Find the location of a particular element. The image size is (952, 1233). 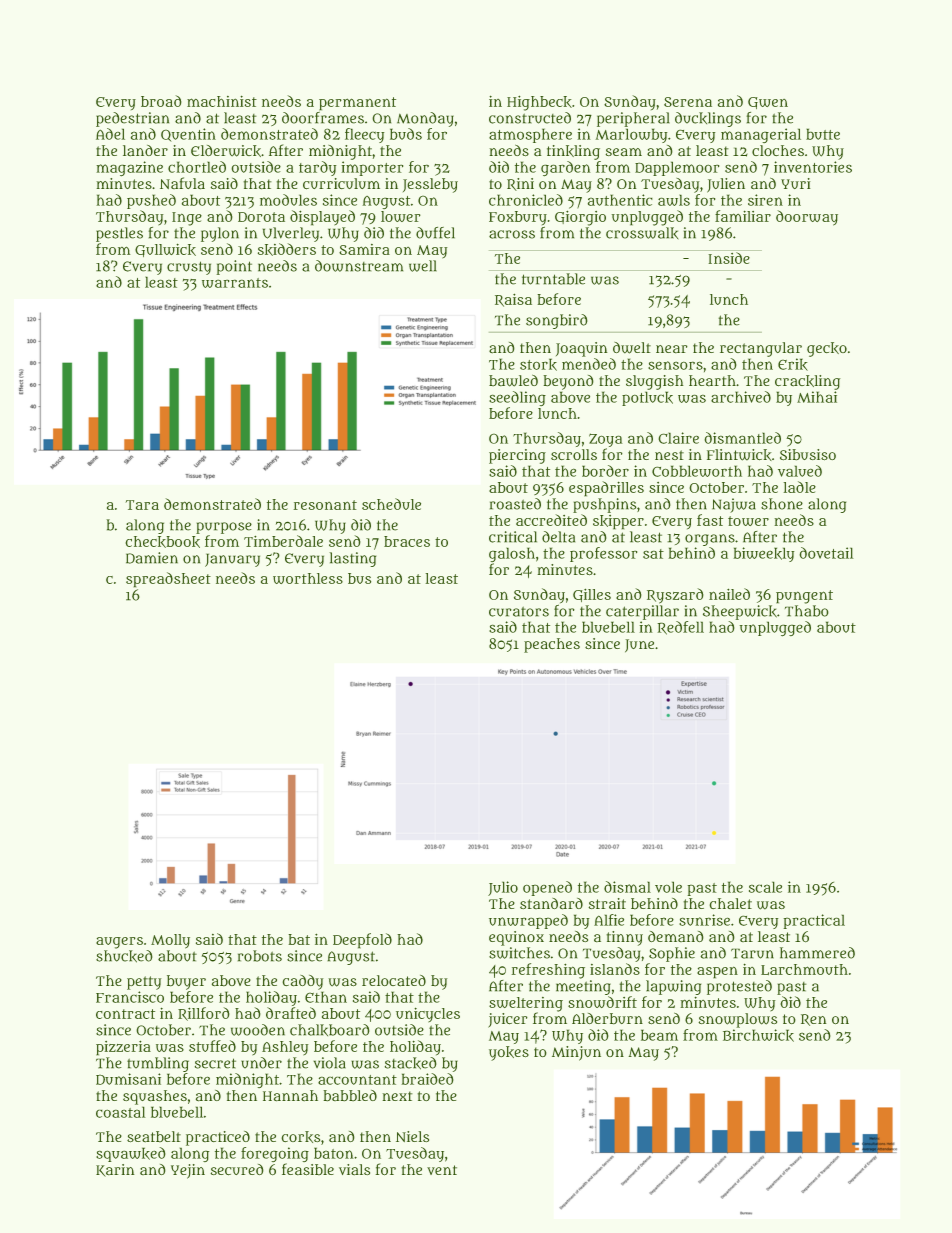

Ryszard is located at coordinates (675, 596).
